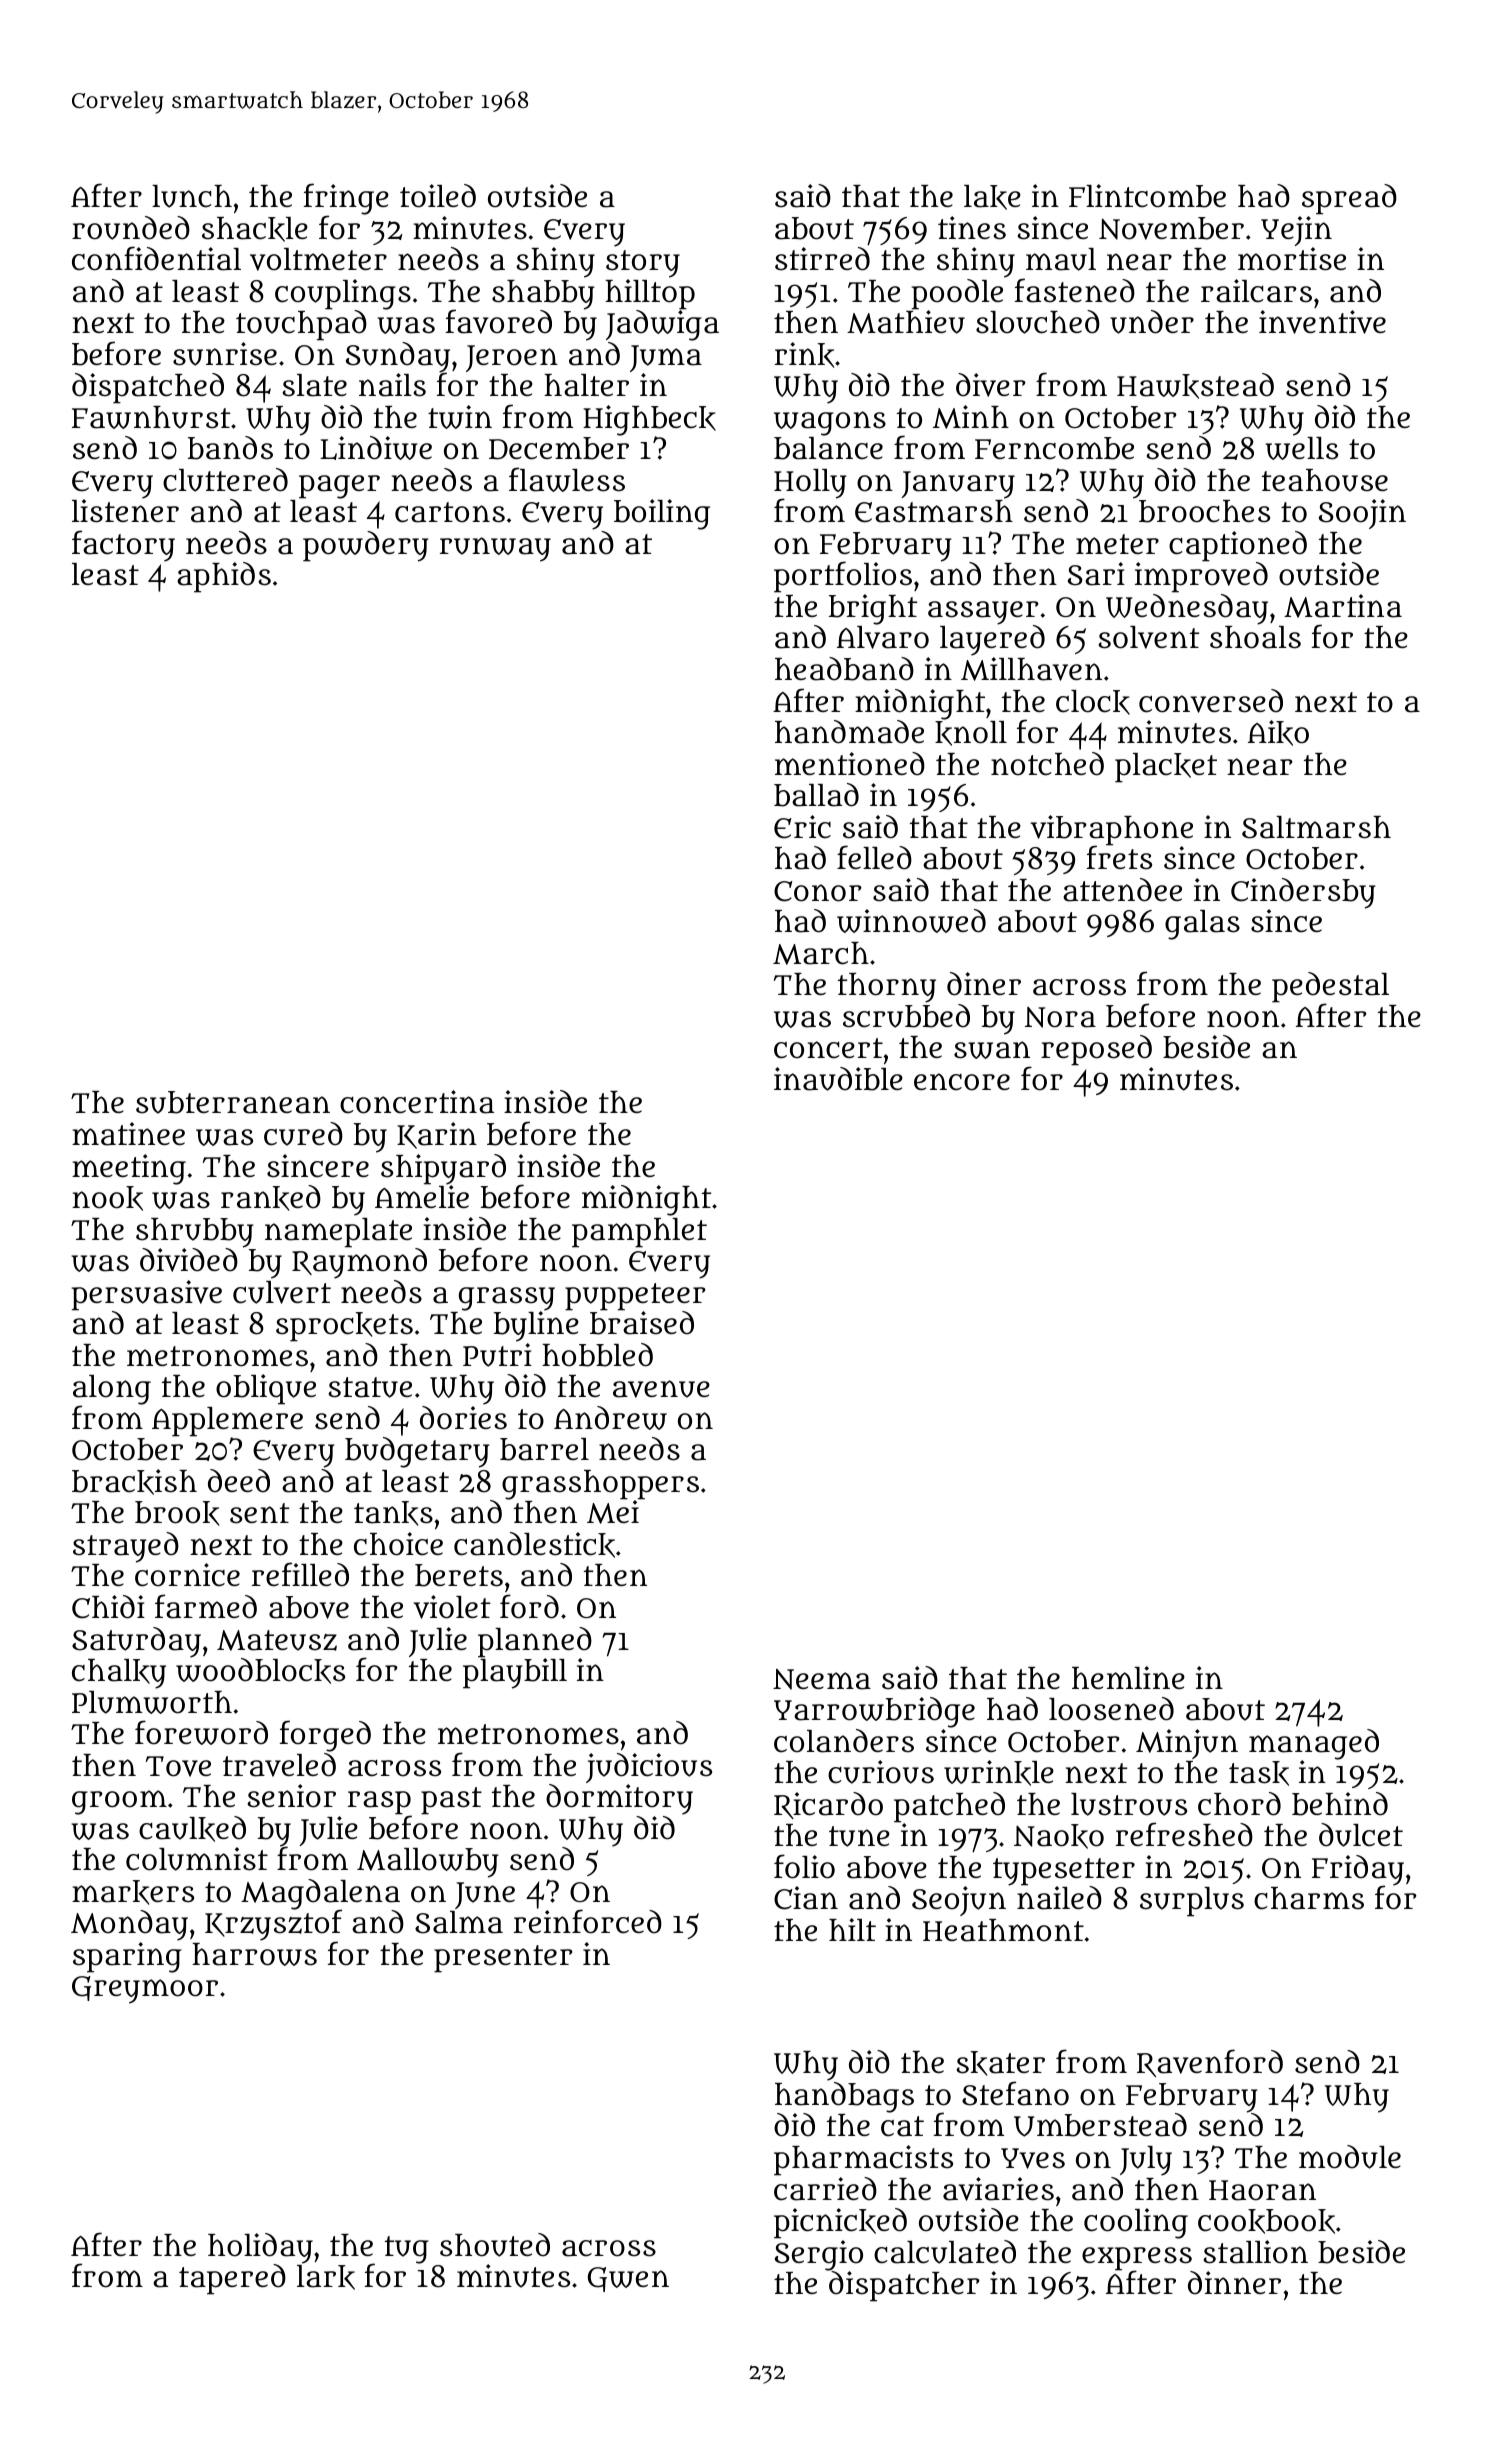 Image resolution: width=1496 pixels, height=2464 pixels. Describe the element at coordinates (821, 953) in the screenshot. I see `March` at that location.
